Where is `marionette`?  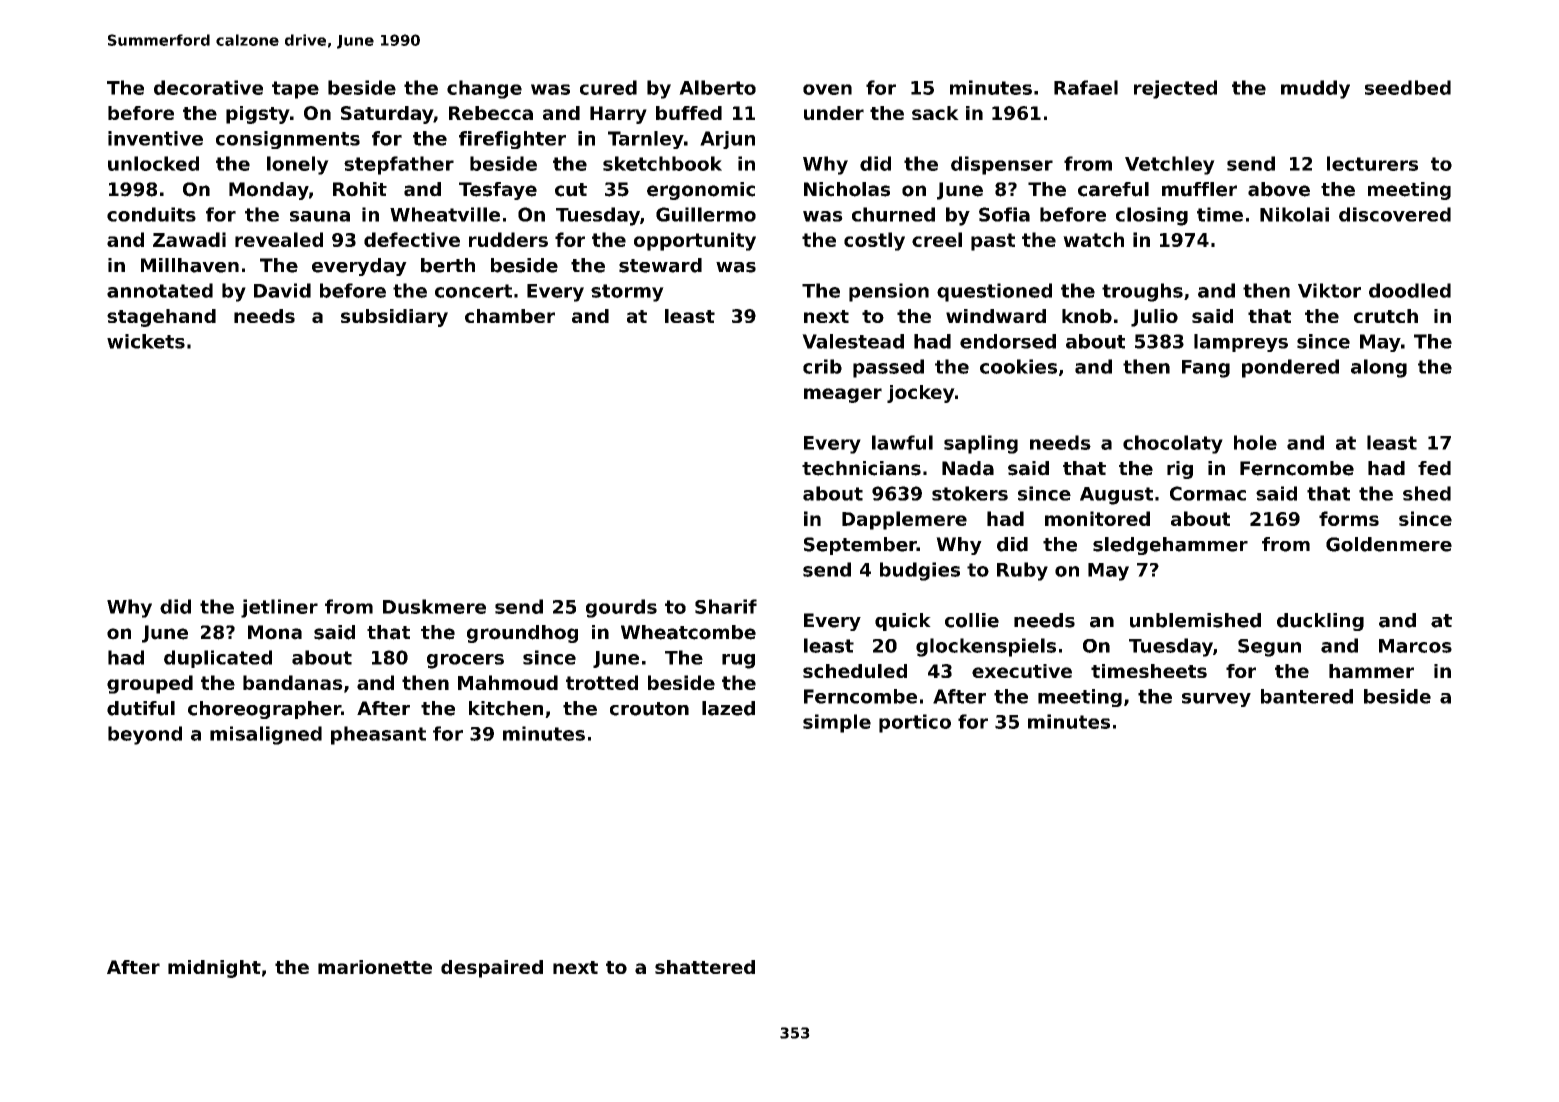 marionette is located at coordinates (375, 967).
